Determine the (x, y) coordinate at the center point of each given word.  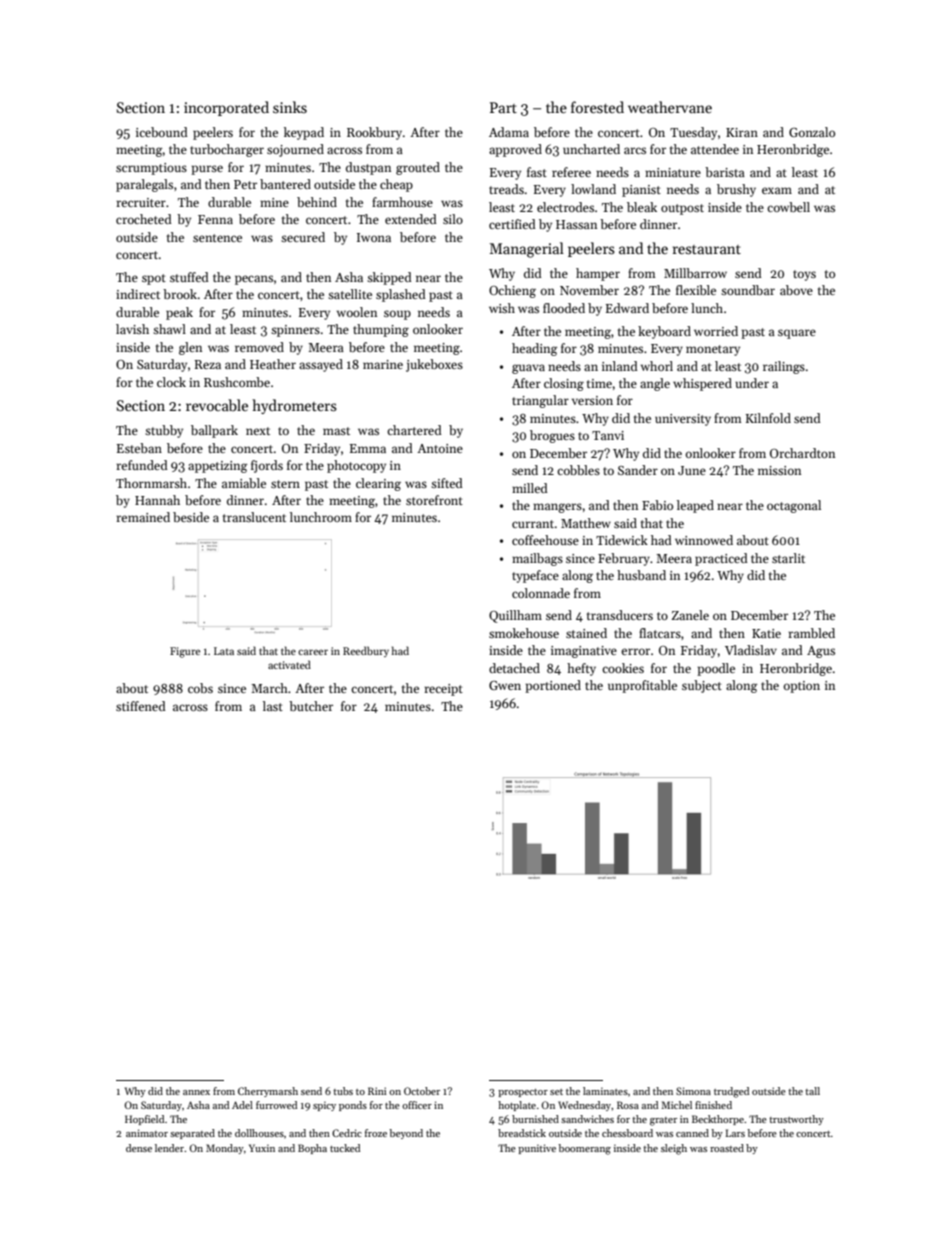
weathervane (670, 107)
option (802, 687)
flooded (564, 308)
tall (812, 1091)
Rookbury (374, 133)
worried (716, 331)
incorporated (226, 108)
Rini (377, 1091)
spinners (295, 331)
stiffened (141, 706)
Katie (766, 633)
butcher (311, 706)
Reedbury (366, 651)
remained (143, 517)
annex (196, 1092)
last (273, 706)
